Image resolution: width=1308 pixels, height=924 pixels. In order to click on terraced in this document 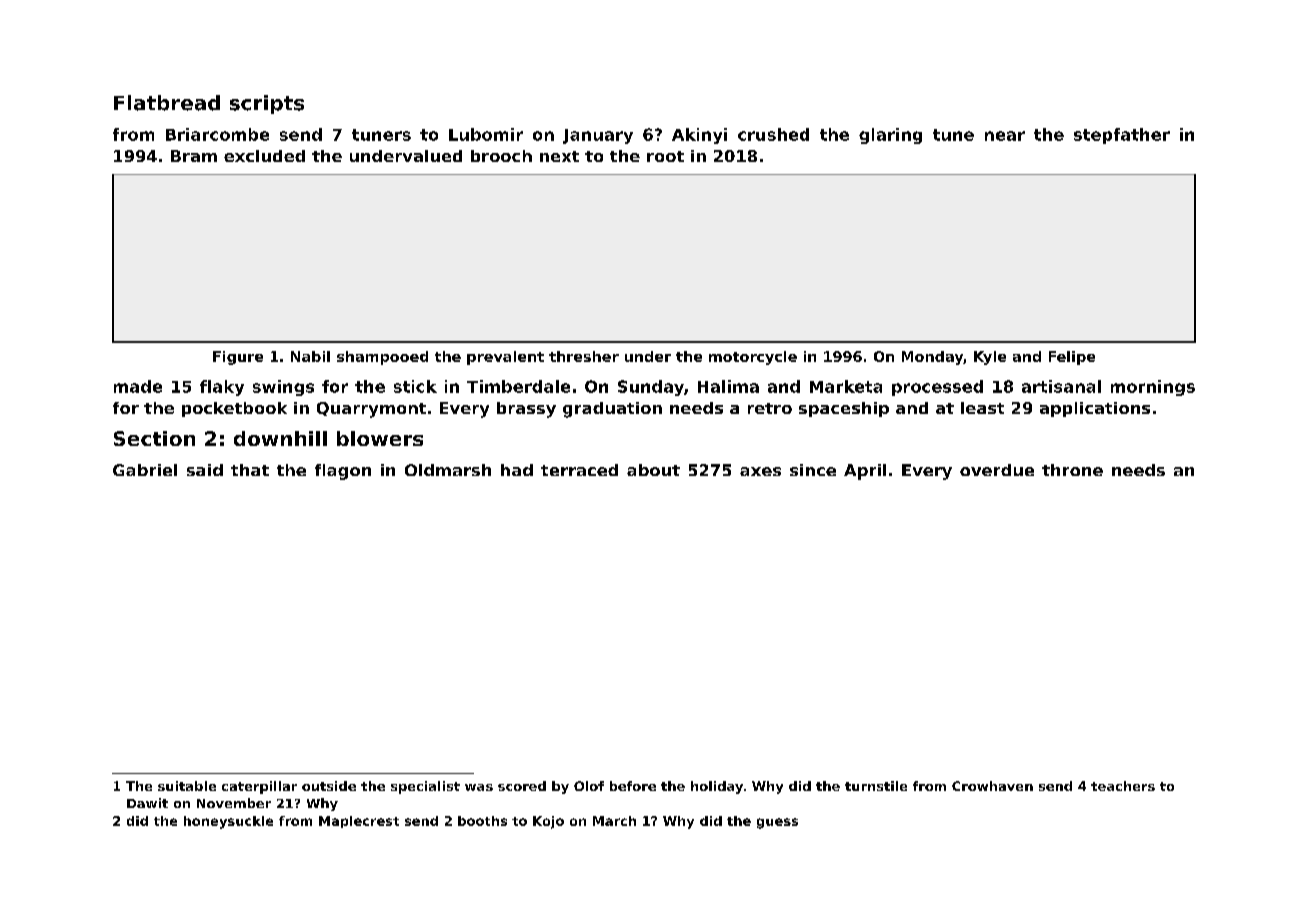, I will do `click(579, 470)`.
